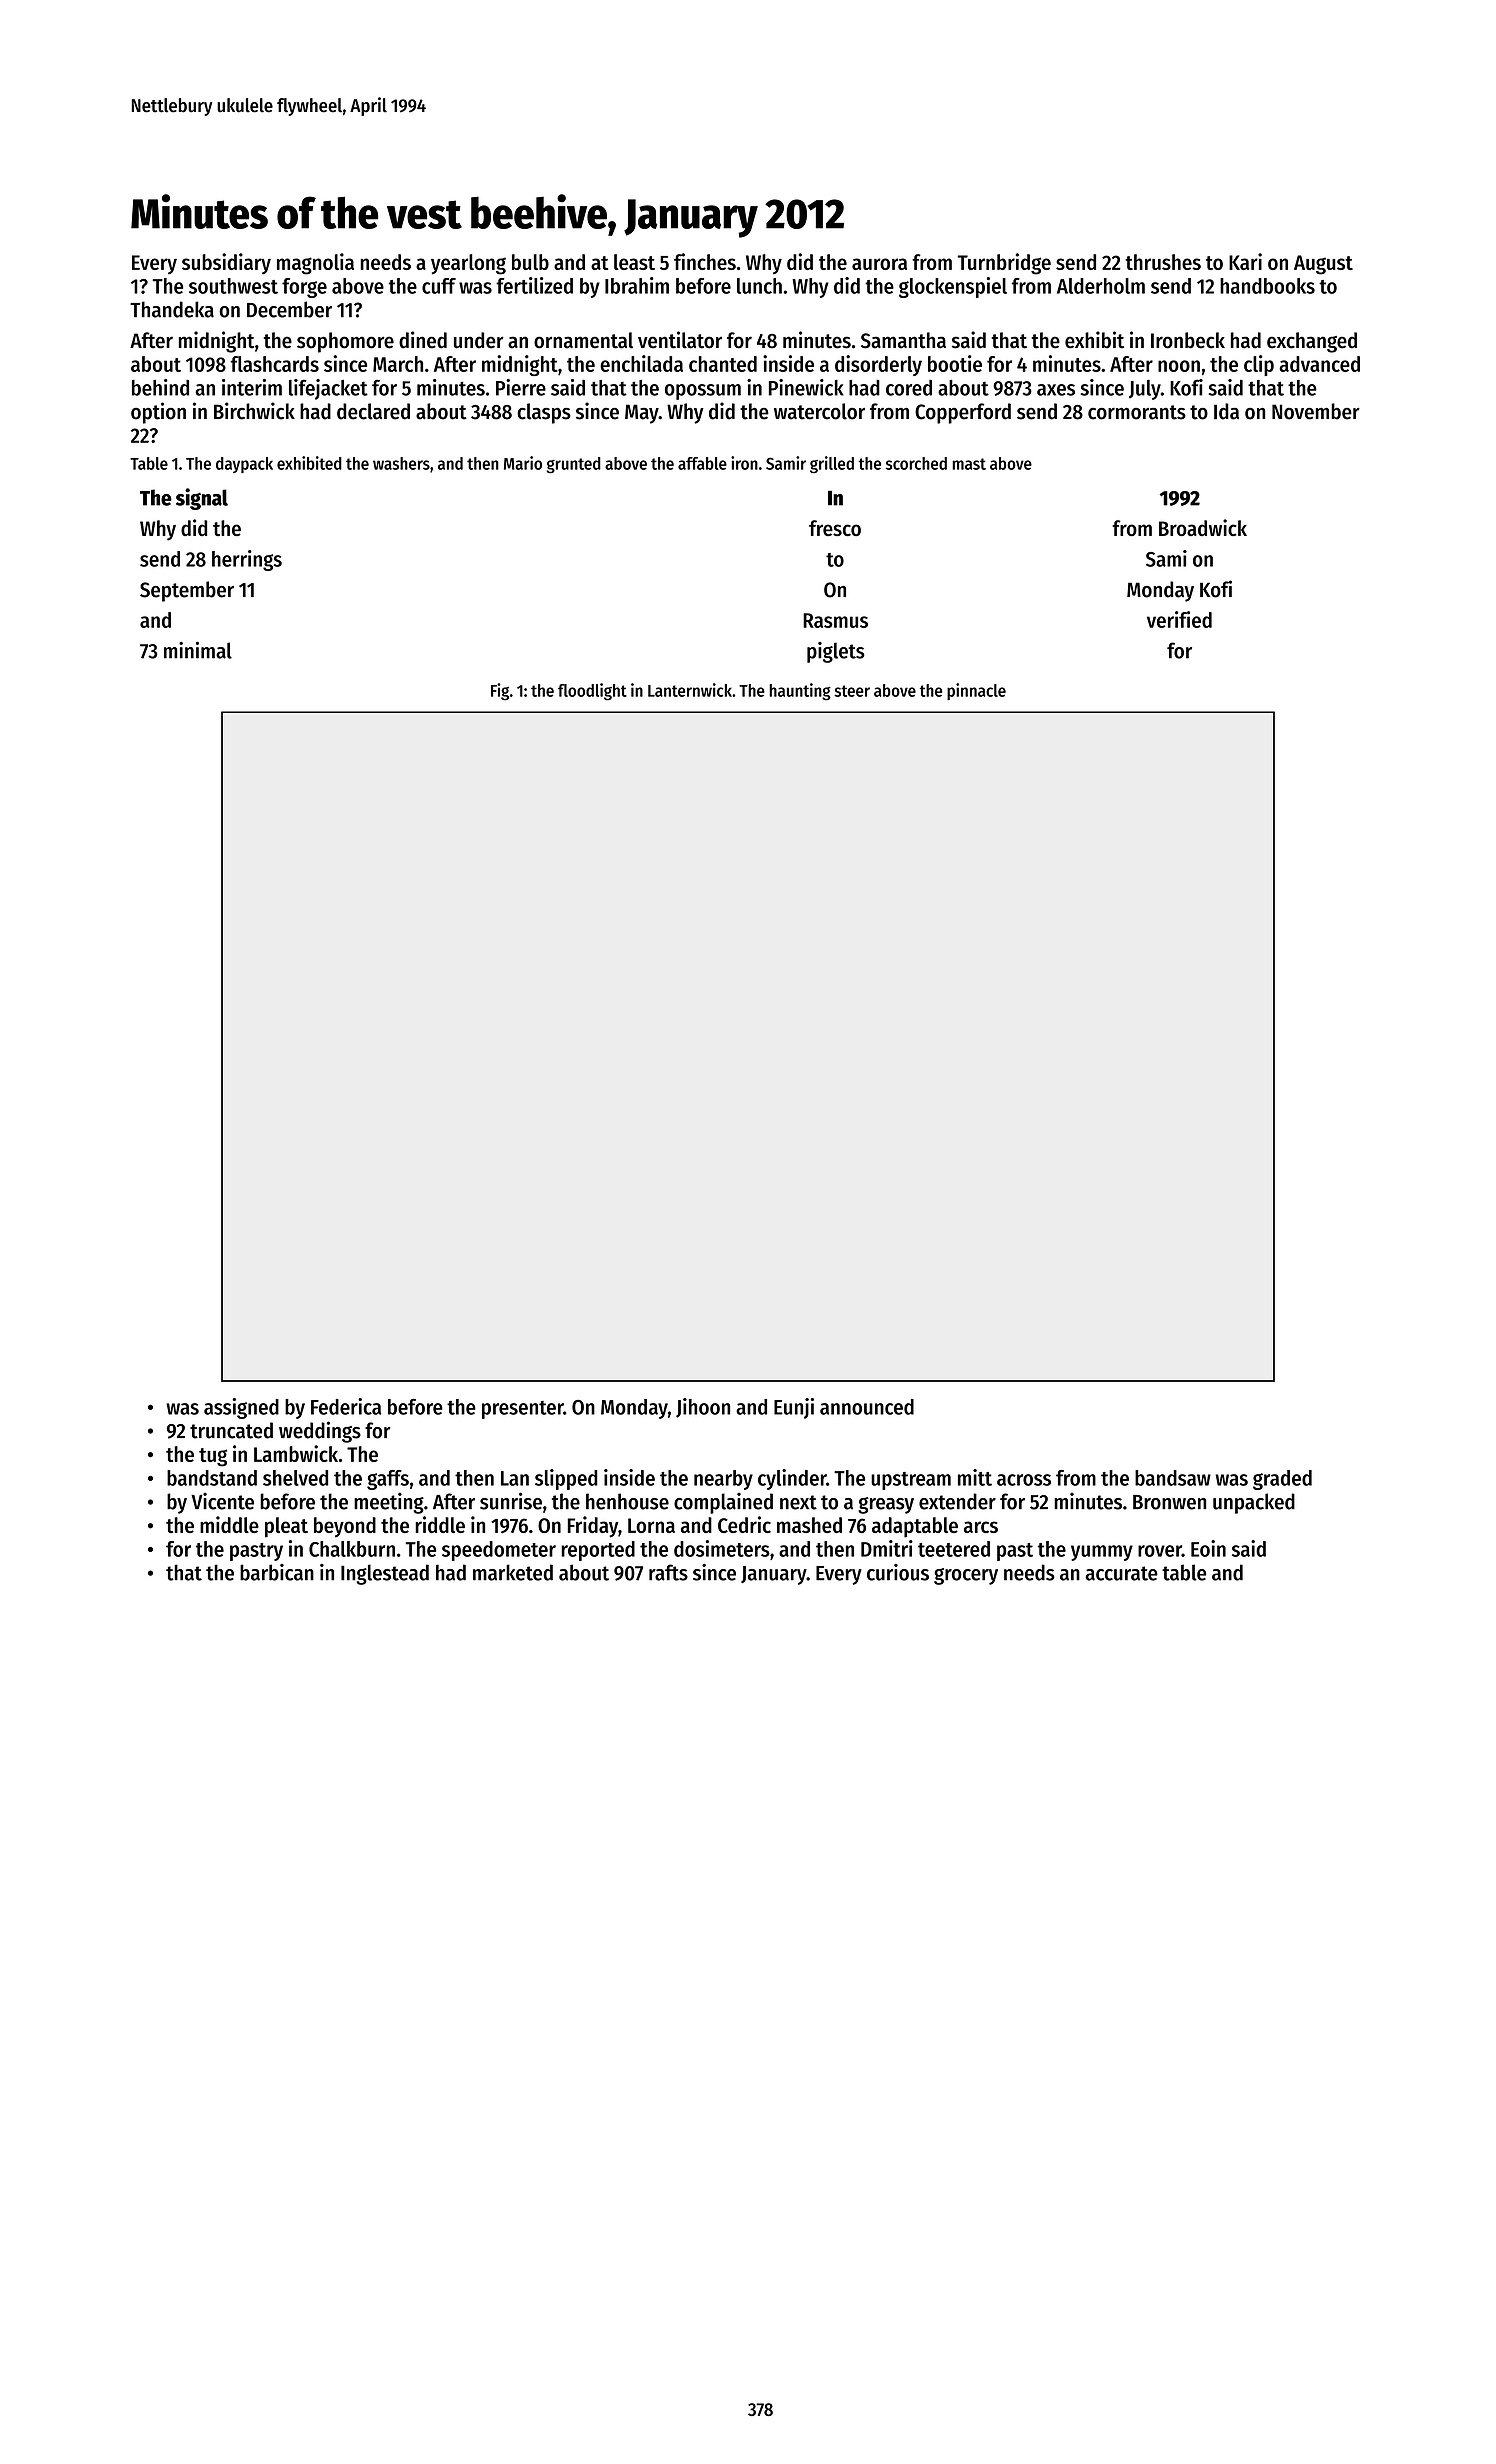 The image size is (1496, 2464). Describe the element at coordinates (703, 1408) in the screenshot. I see `Jihoon` at that location.
